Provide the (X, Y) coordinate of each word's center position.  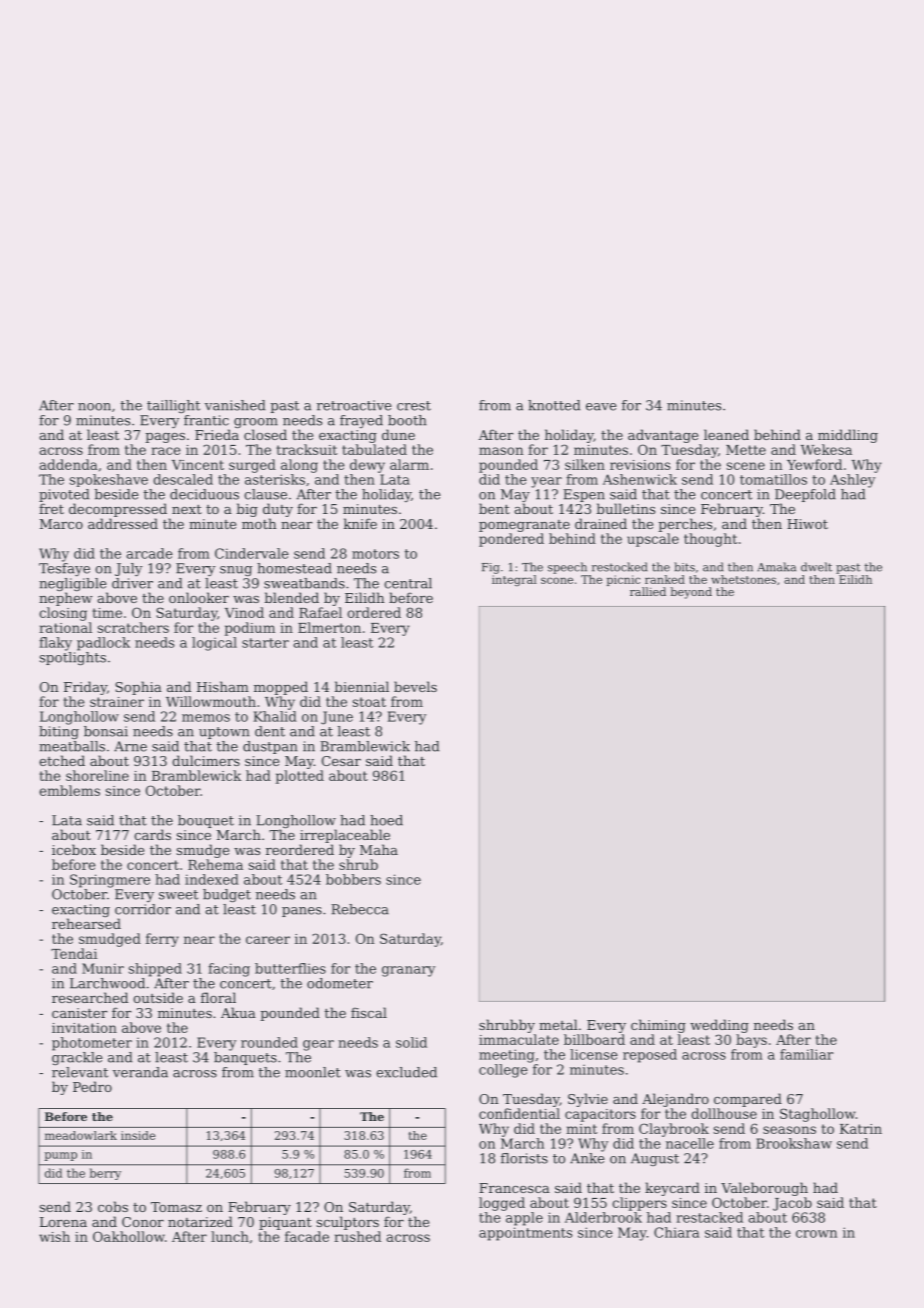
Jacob (792, 1204)
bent (494, 508)
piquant (285, 1223)
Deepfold (805, 495)
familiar (806, 1054)
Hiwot (807, 524)
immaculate (519, 1039)
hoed (386, 820)
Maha (379, 849)
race (165, 451)
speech (567, 568)
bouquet (206, 821)
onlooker (199, 597)
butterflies (290, 968)
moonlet (313, 1072)
